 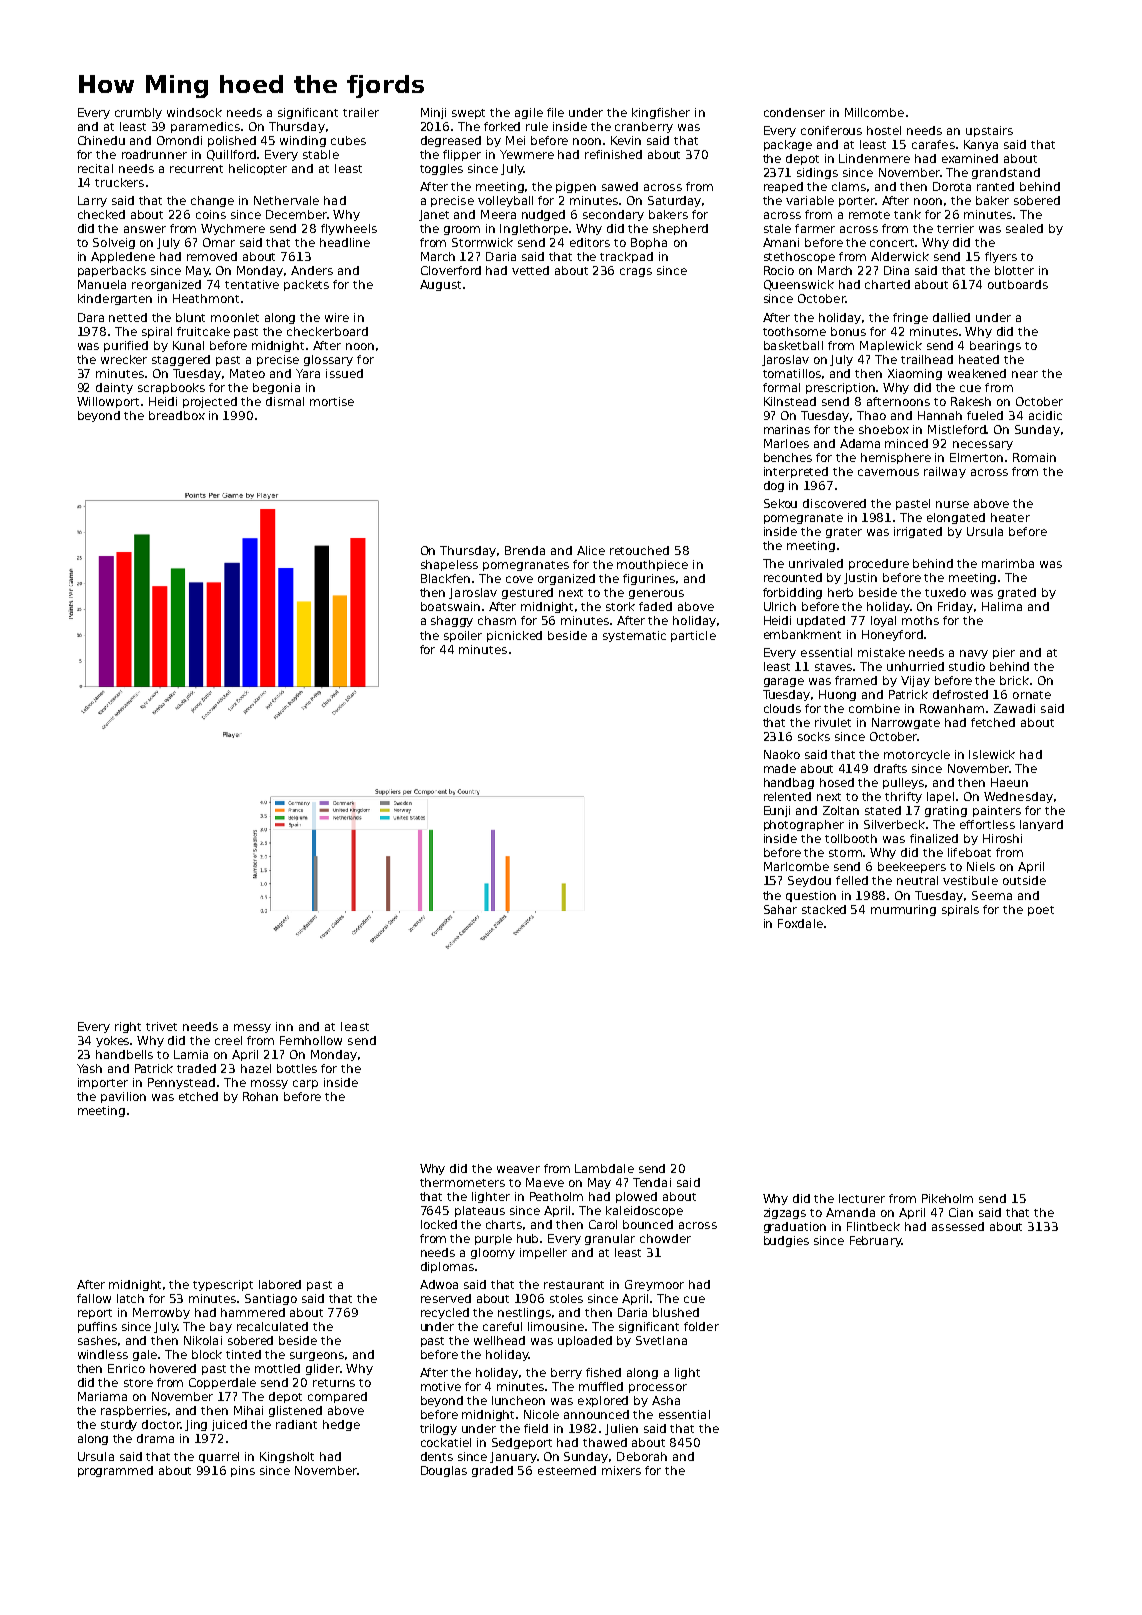 What do you see at coordinates (452, 621) in the screenshot?
I see `shaggy` at bounding box center [452, 621].
